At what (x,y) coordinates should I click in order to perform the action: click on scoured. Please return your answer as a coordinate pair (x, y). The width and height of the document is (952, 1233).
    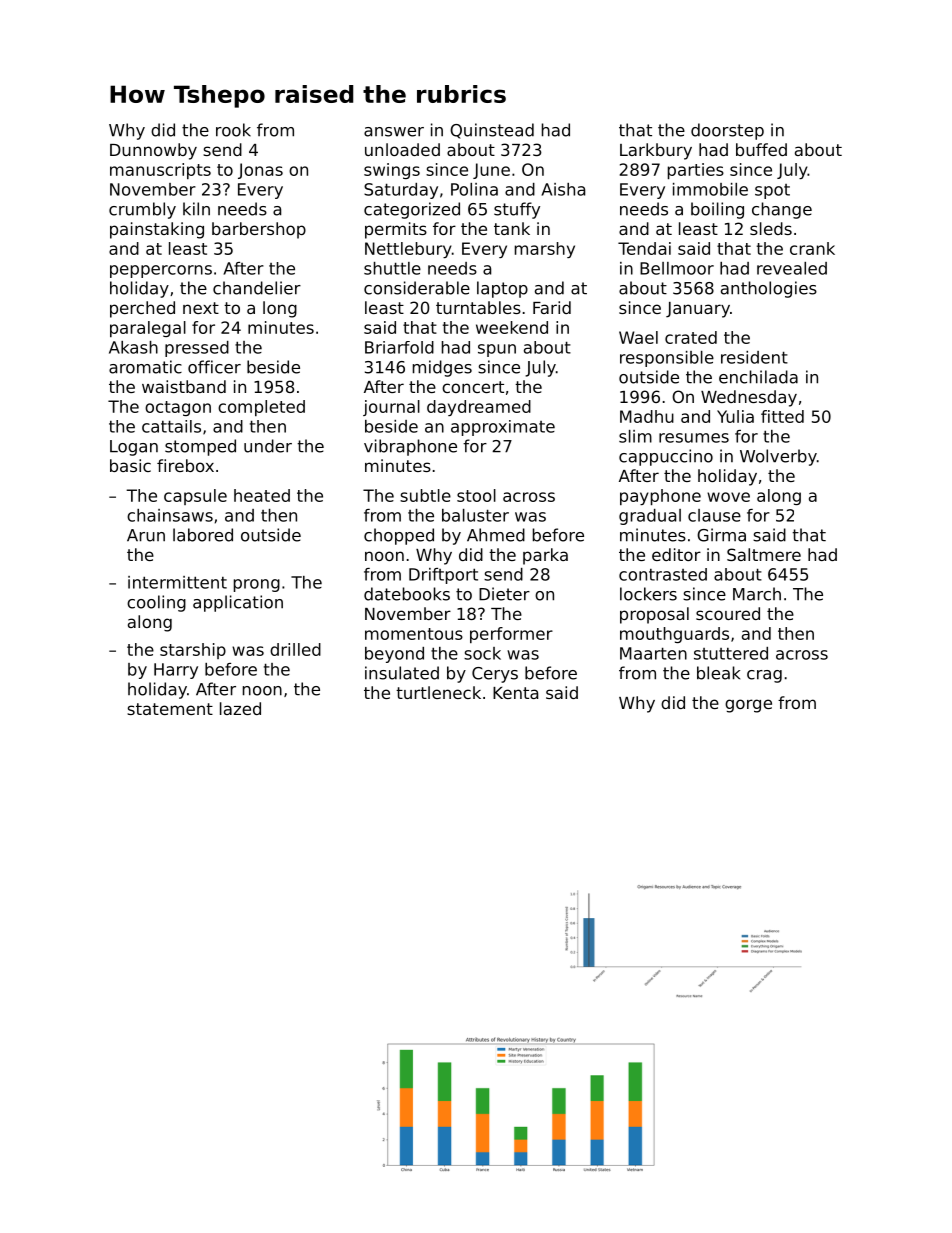
    Looking at the image, I should click on (728, 613).
